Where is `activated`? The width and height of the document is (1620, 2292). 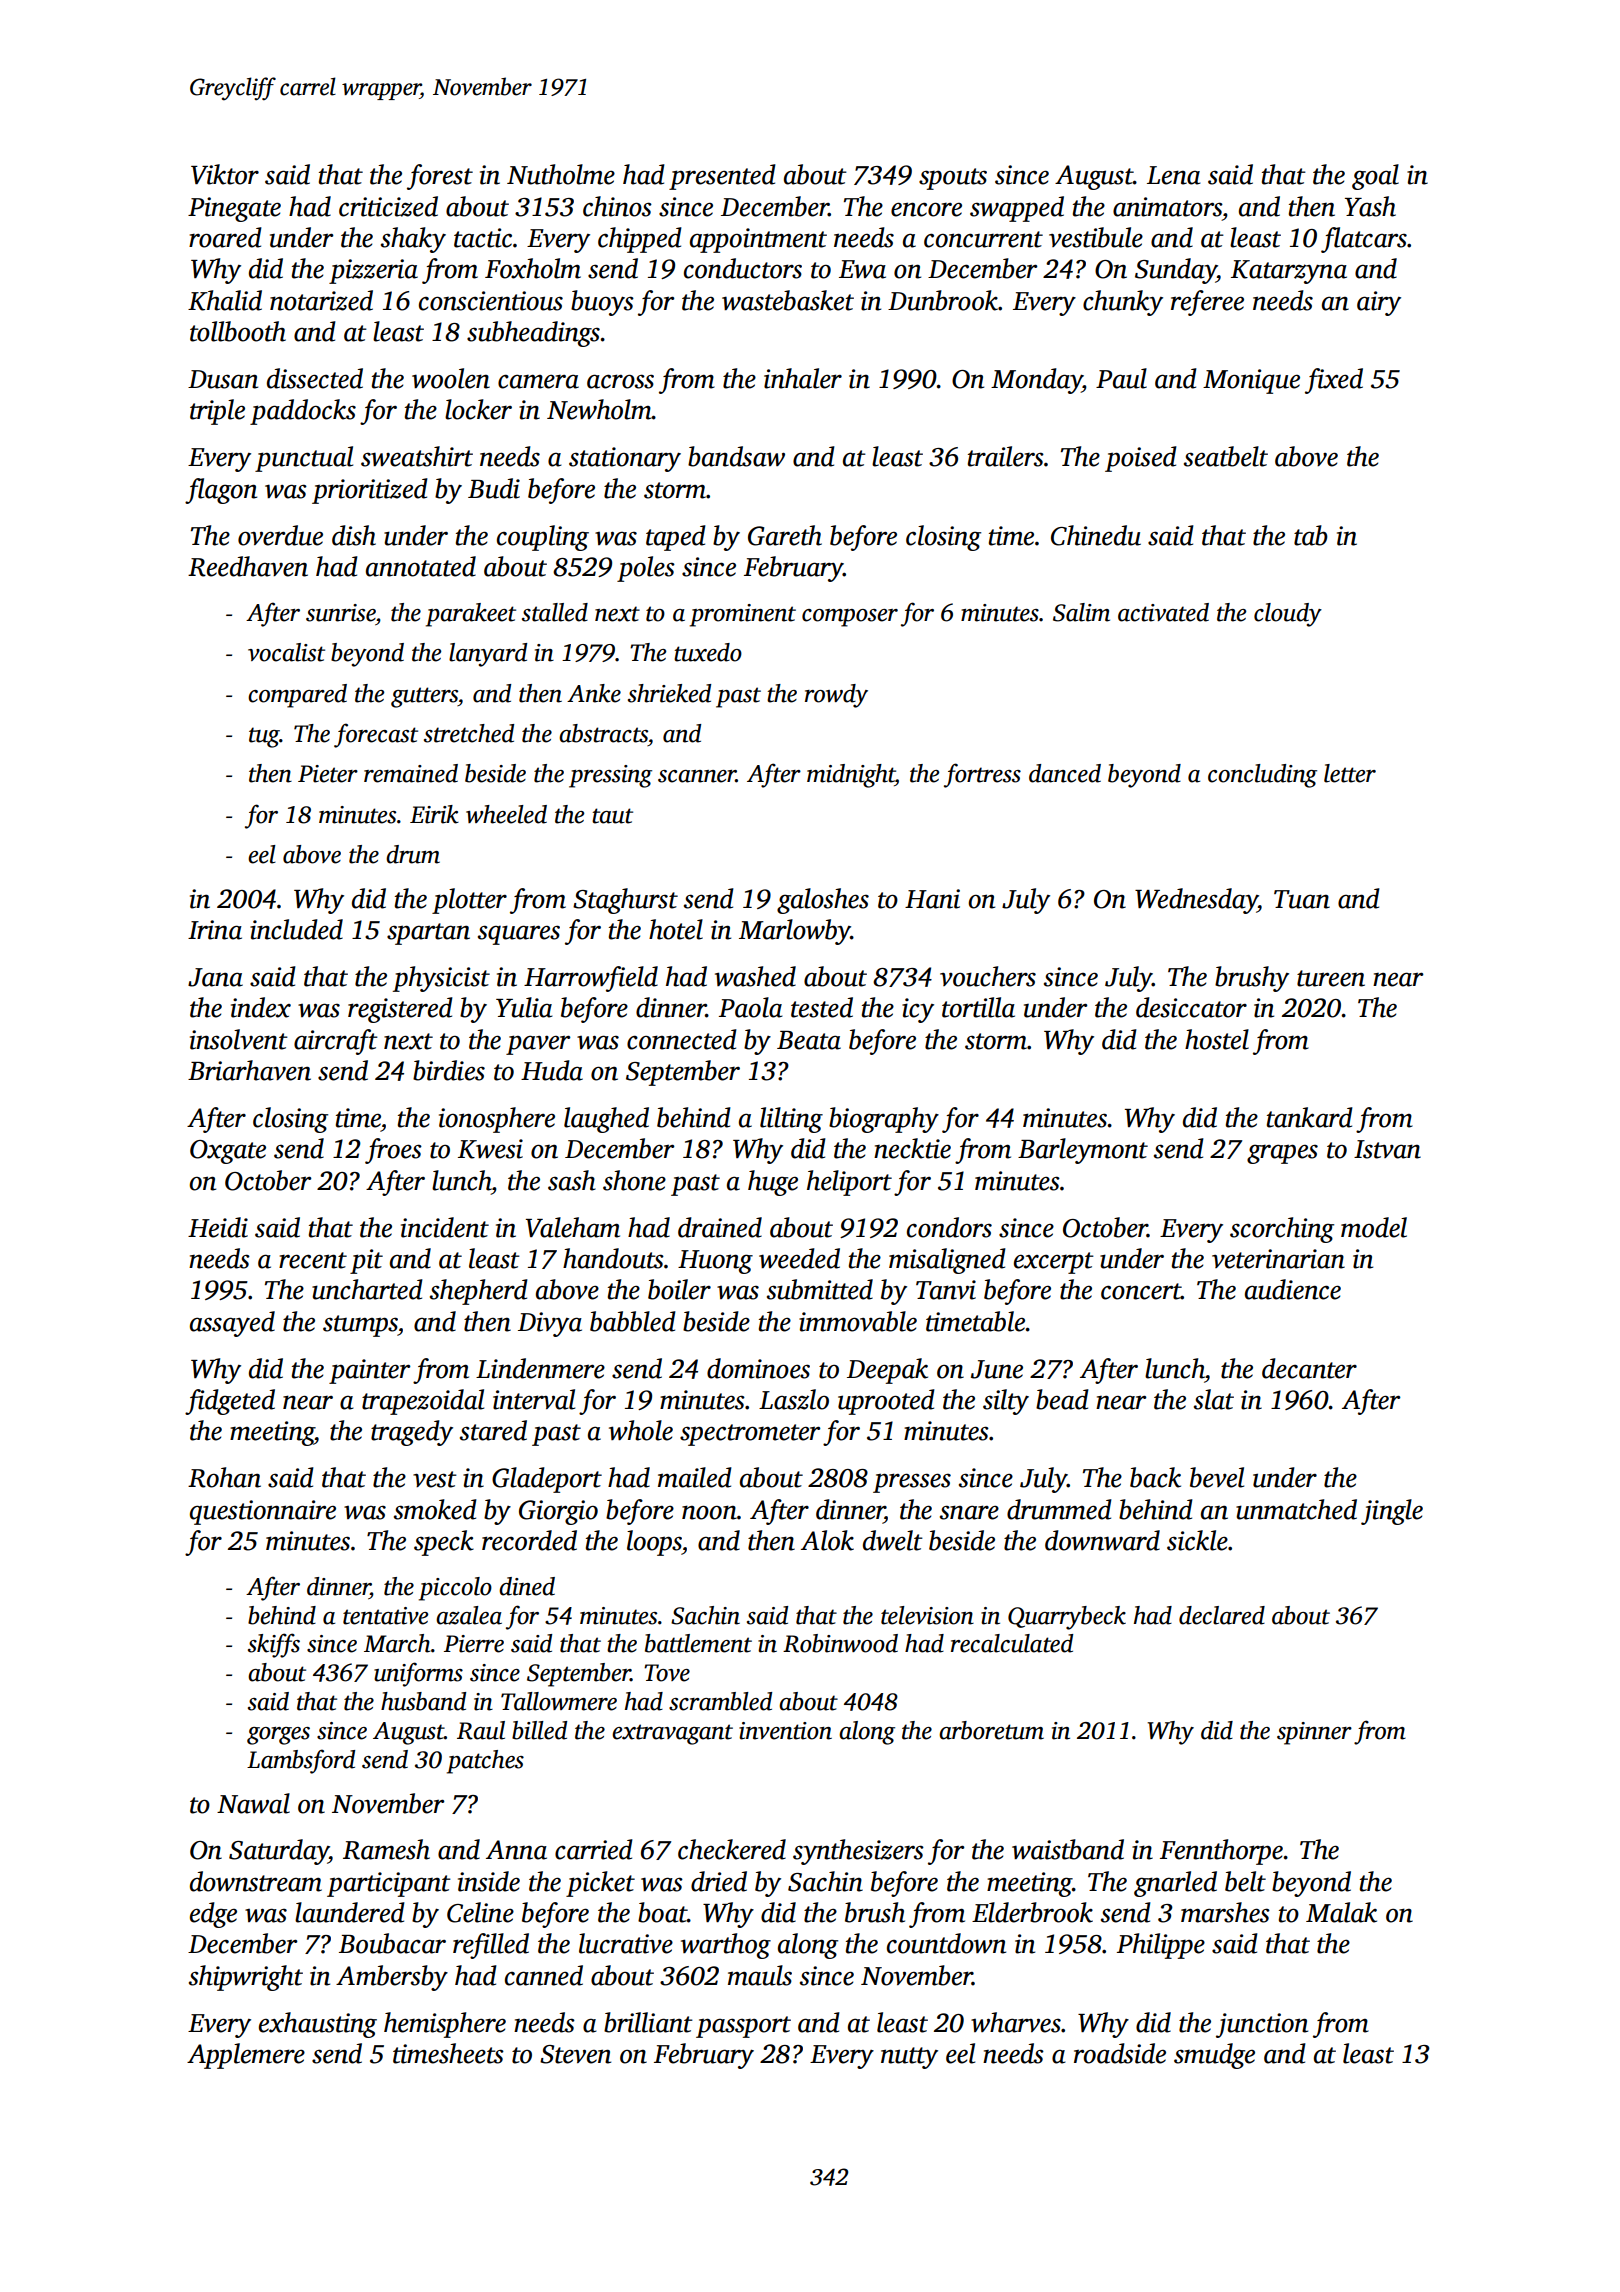
activated is located at coordinates (1163, 612).
